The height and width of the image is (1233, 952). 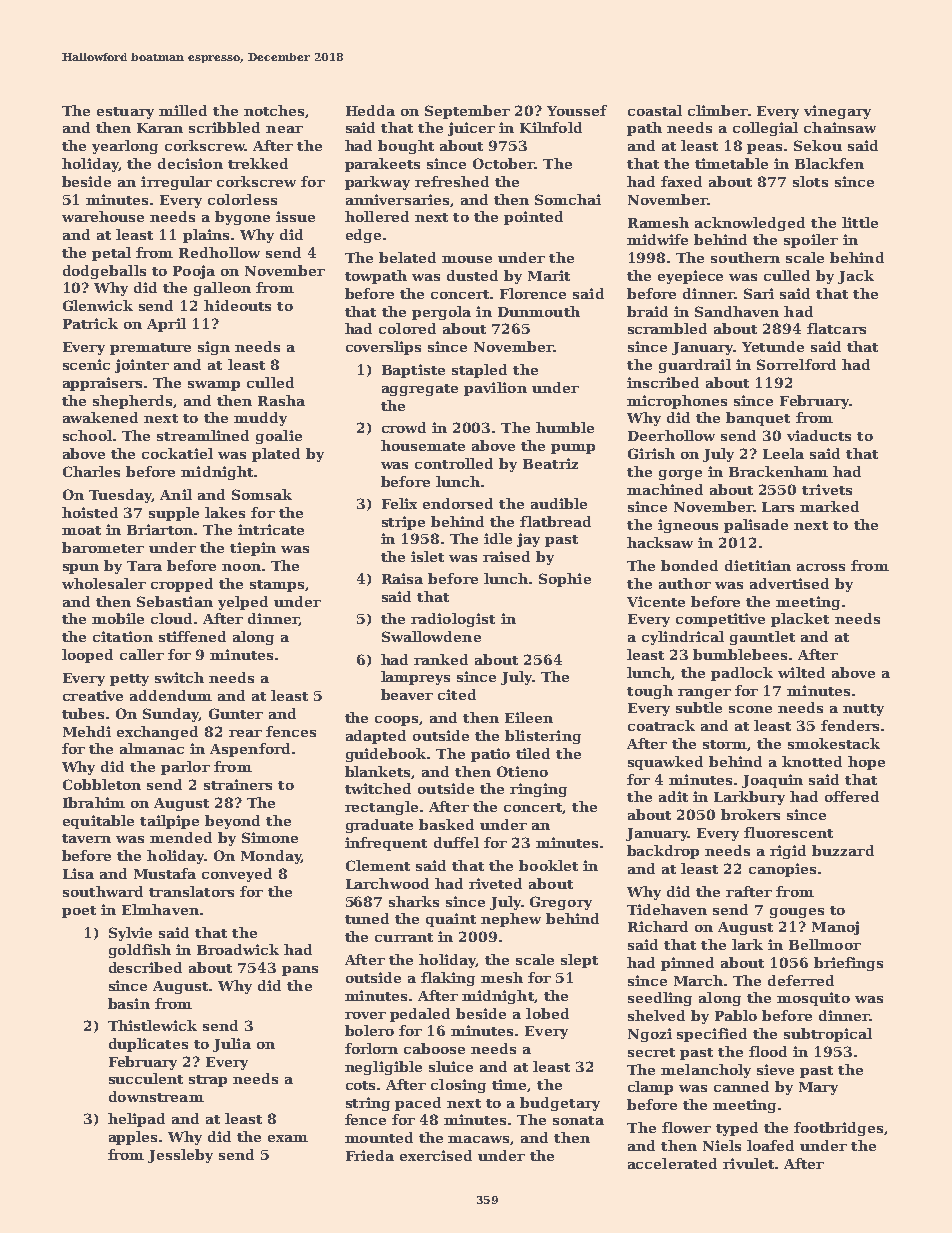 What do you see at coordinates (185, 768) in the image?
I see `parlor` at bounding box center [185, 768].
